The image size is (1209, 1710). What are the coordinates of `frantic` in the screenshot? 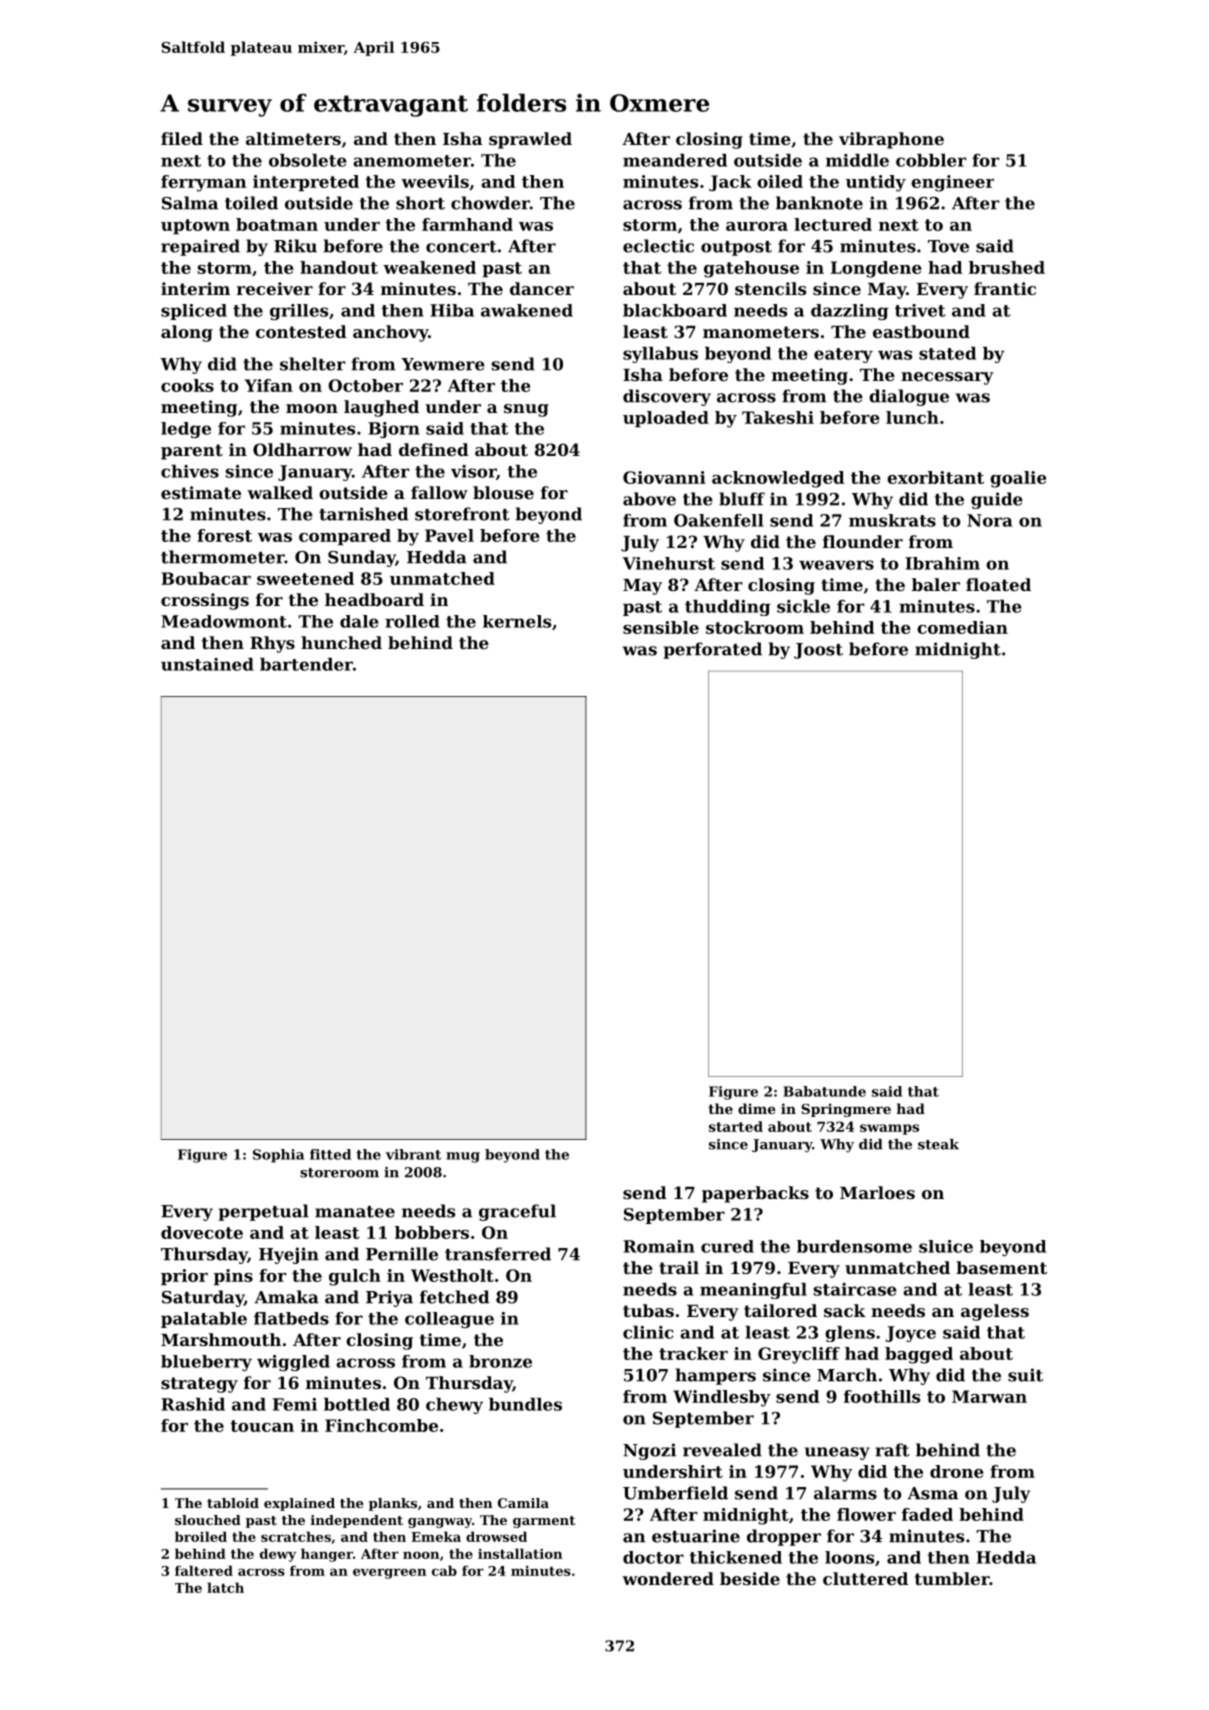 It's located at (1005, 288).
